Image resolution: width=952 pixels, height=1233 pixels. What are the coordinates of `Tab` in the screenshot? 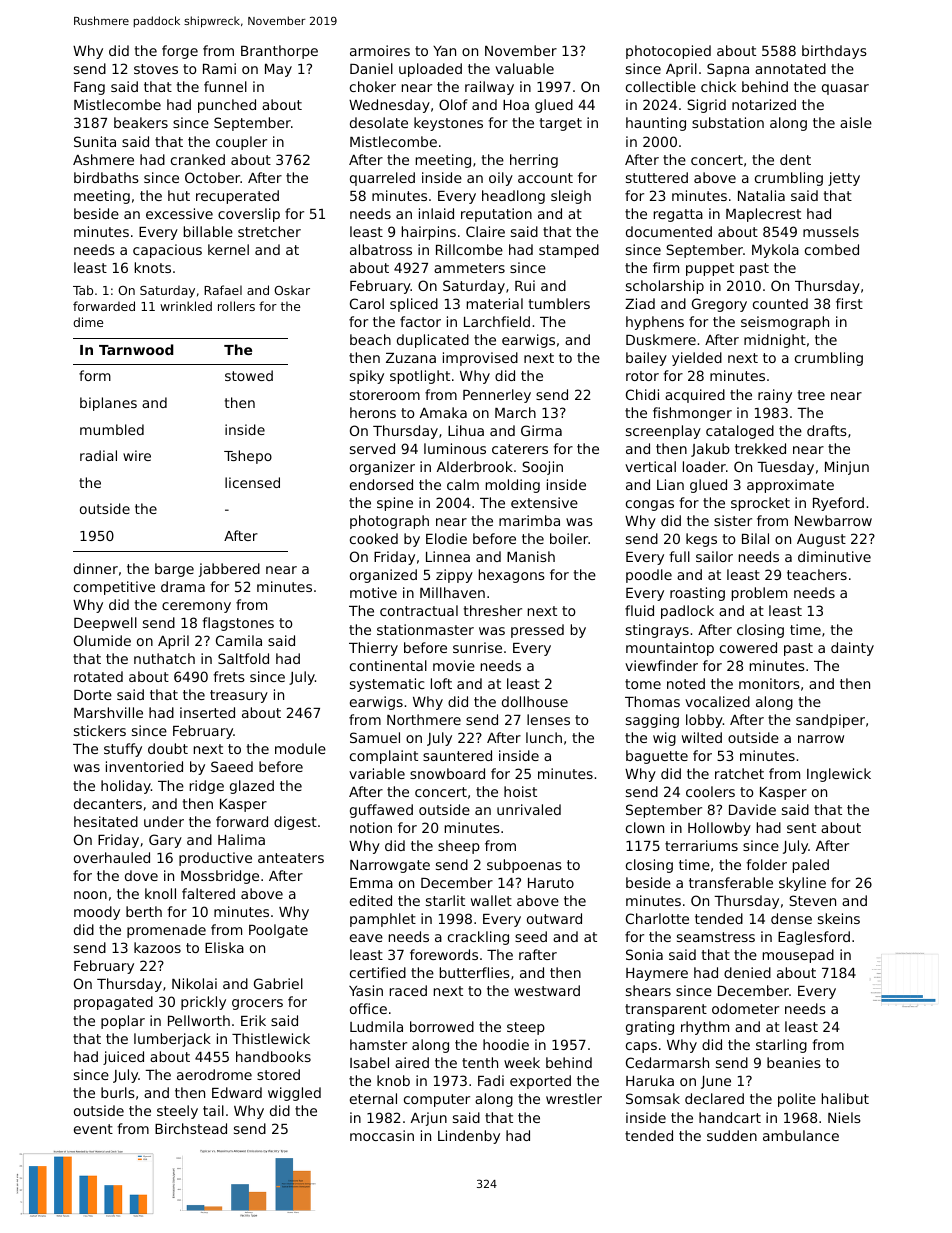 It's located at (83, 290).
